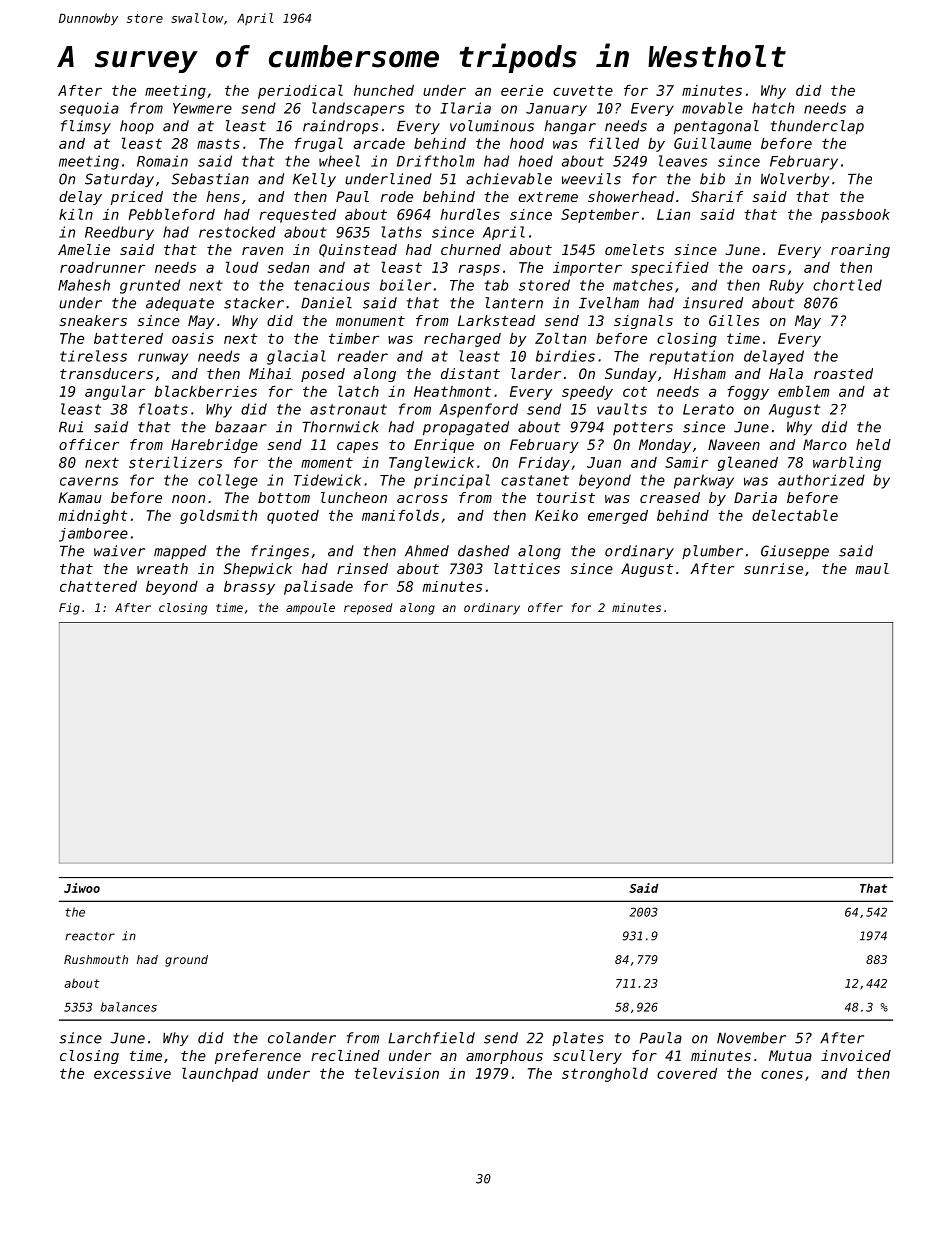 The height and width of the image is (1233, 952). Describe the element at coordinates (132, 1073) in the image. I see `excessive` at that location.
